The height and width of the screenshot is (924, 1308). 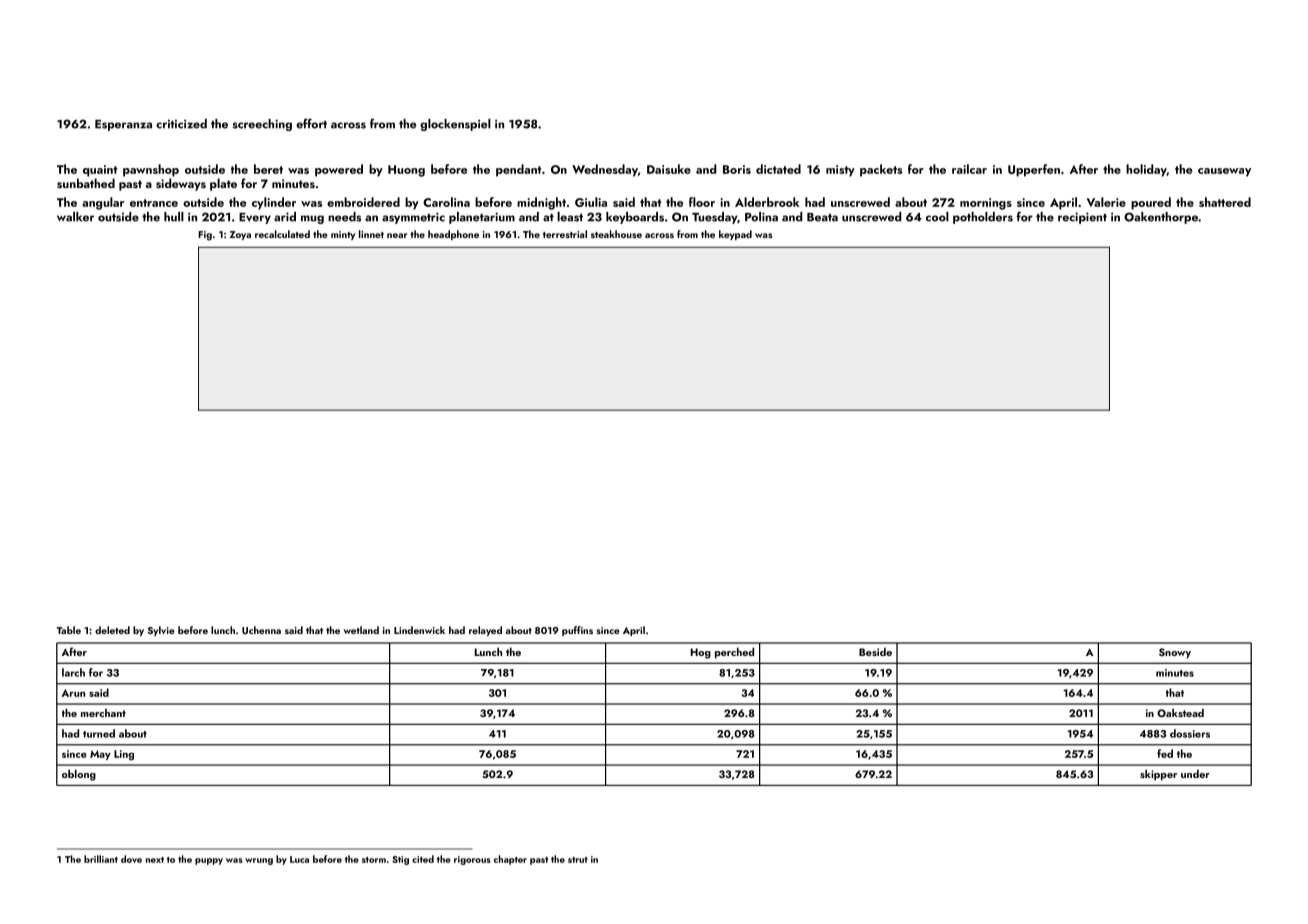 I want to click on Snowy, so click(x=1175, y=653).
